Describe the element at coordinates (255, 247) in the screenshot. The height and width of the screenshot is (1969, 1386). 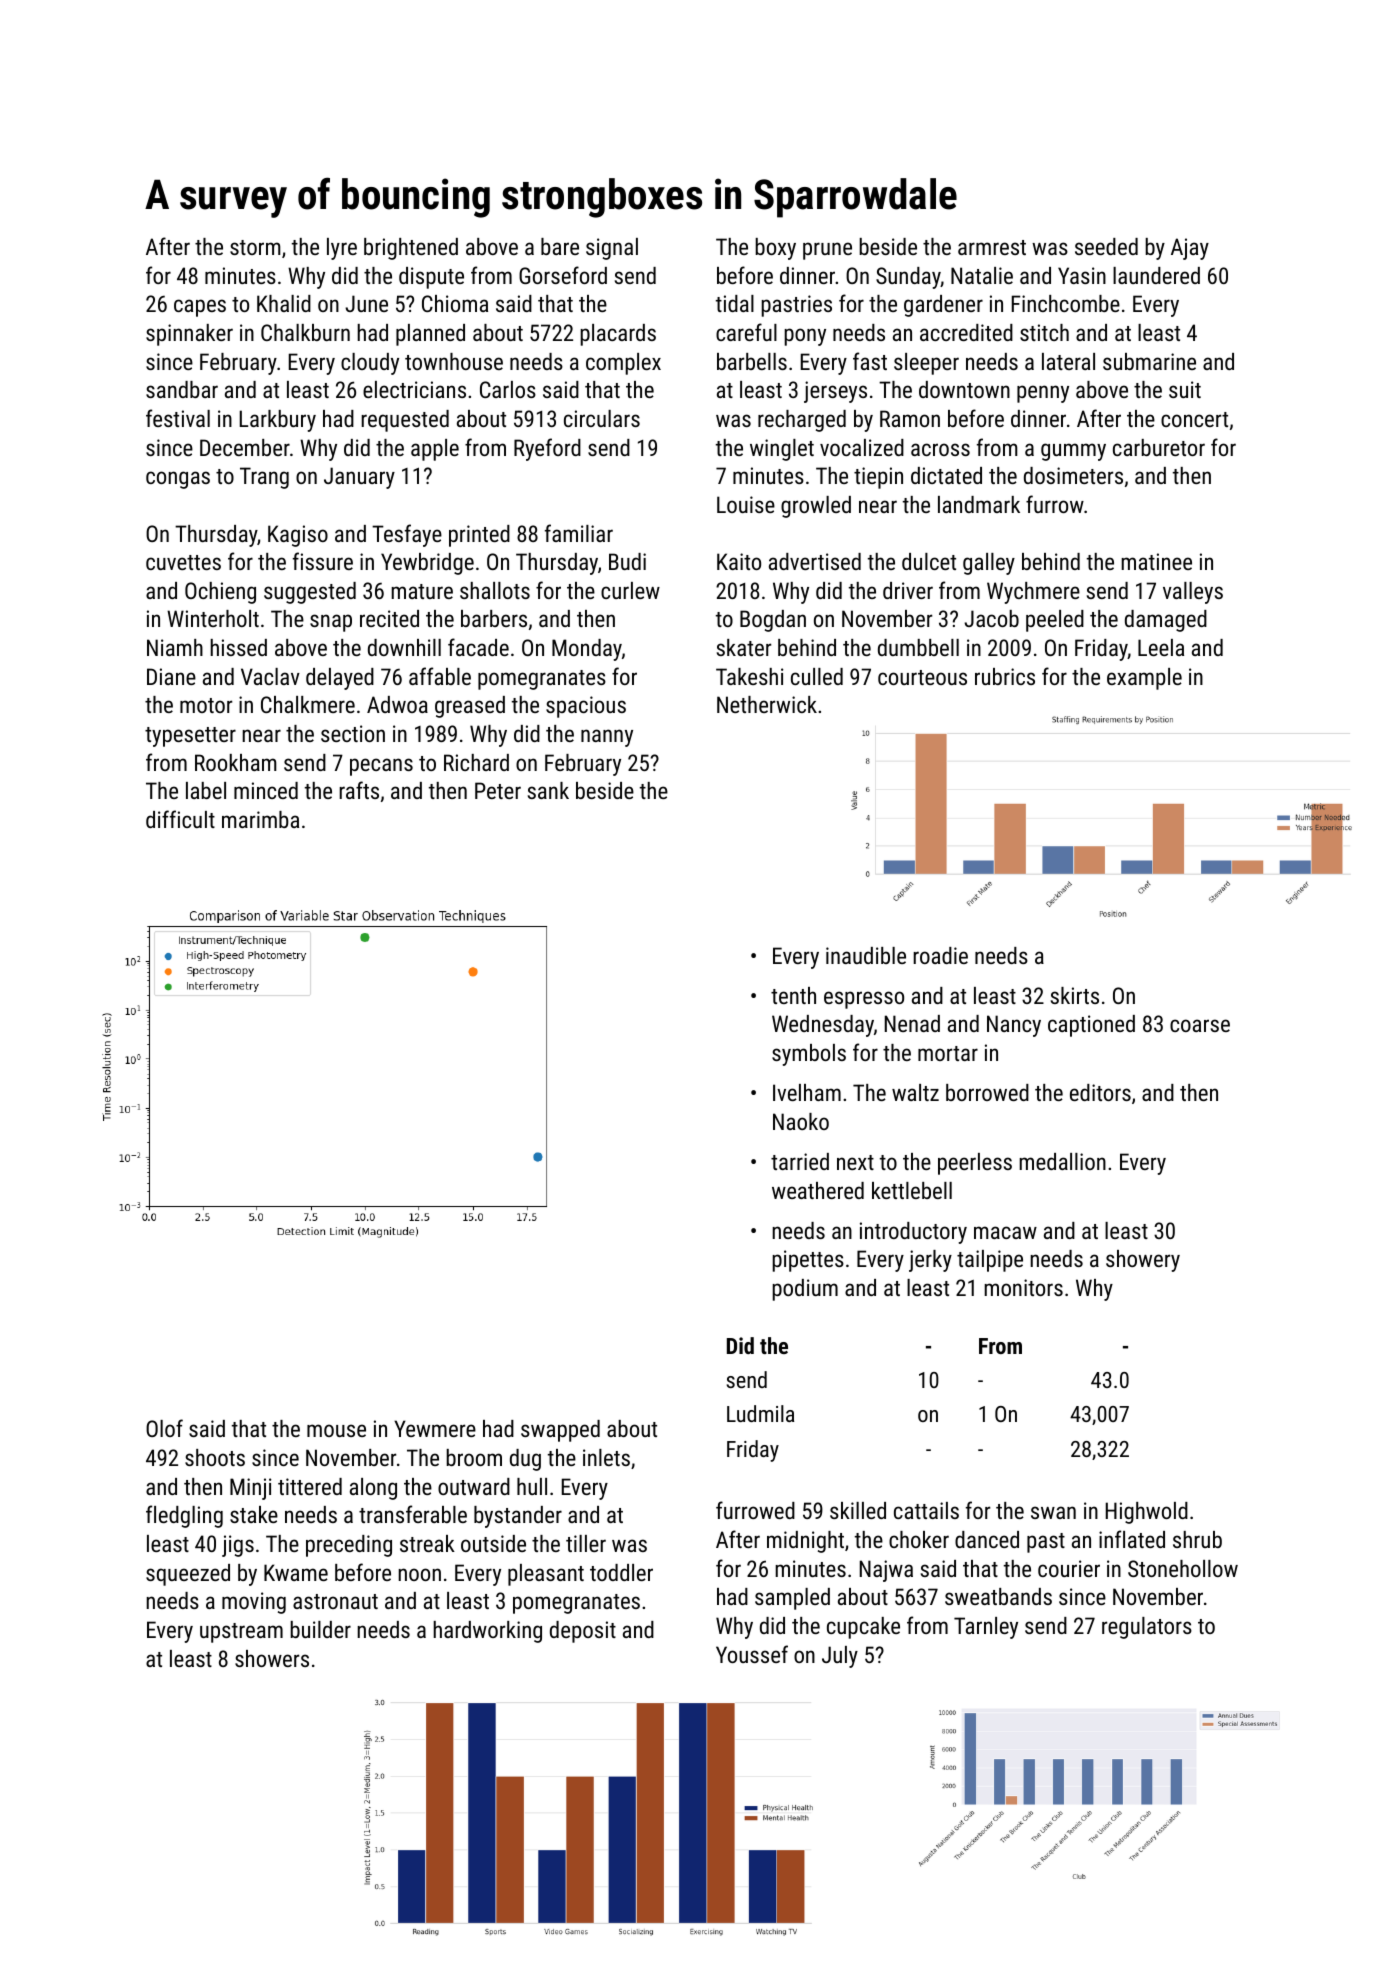
I see `storm` at that location.
